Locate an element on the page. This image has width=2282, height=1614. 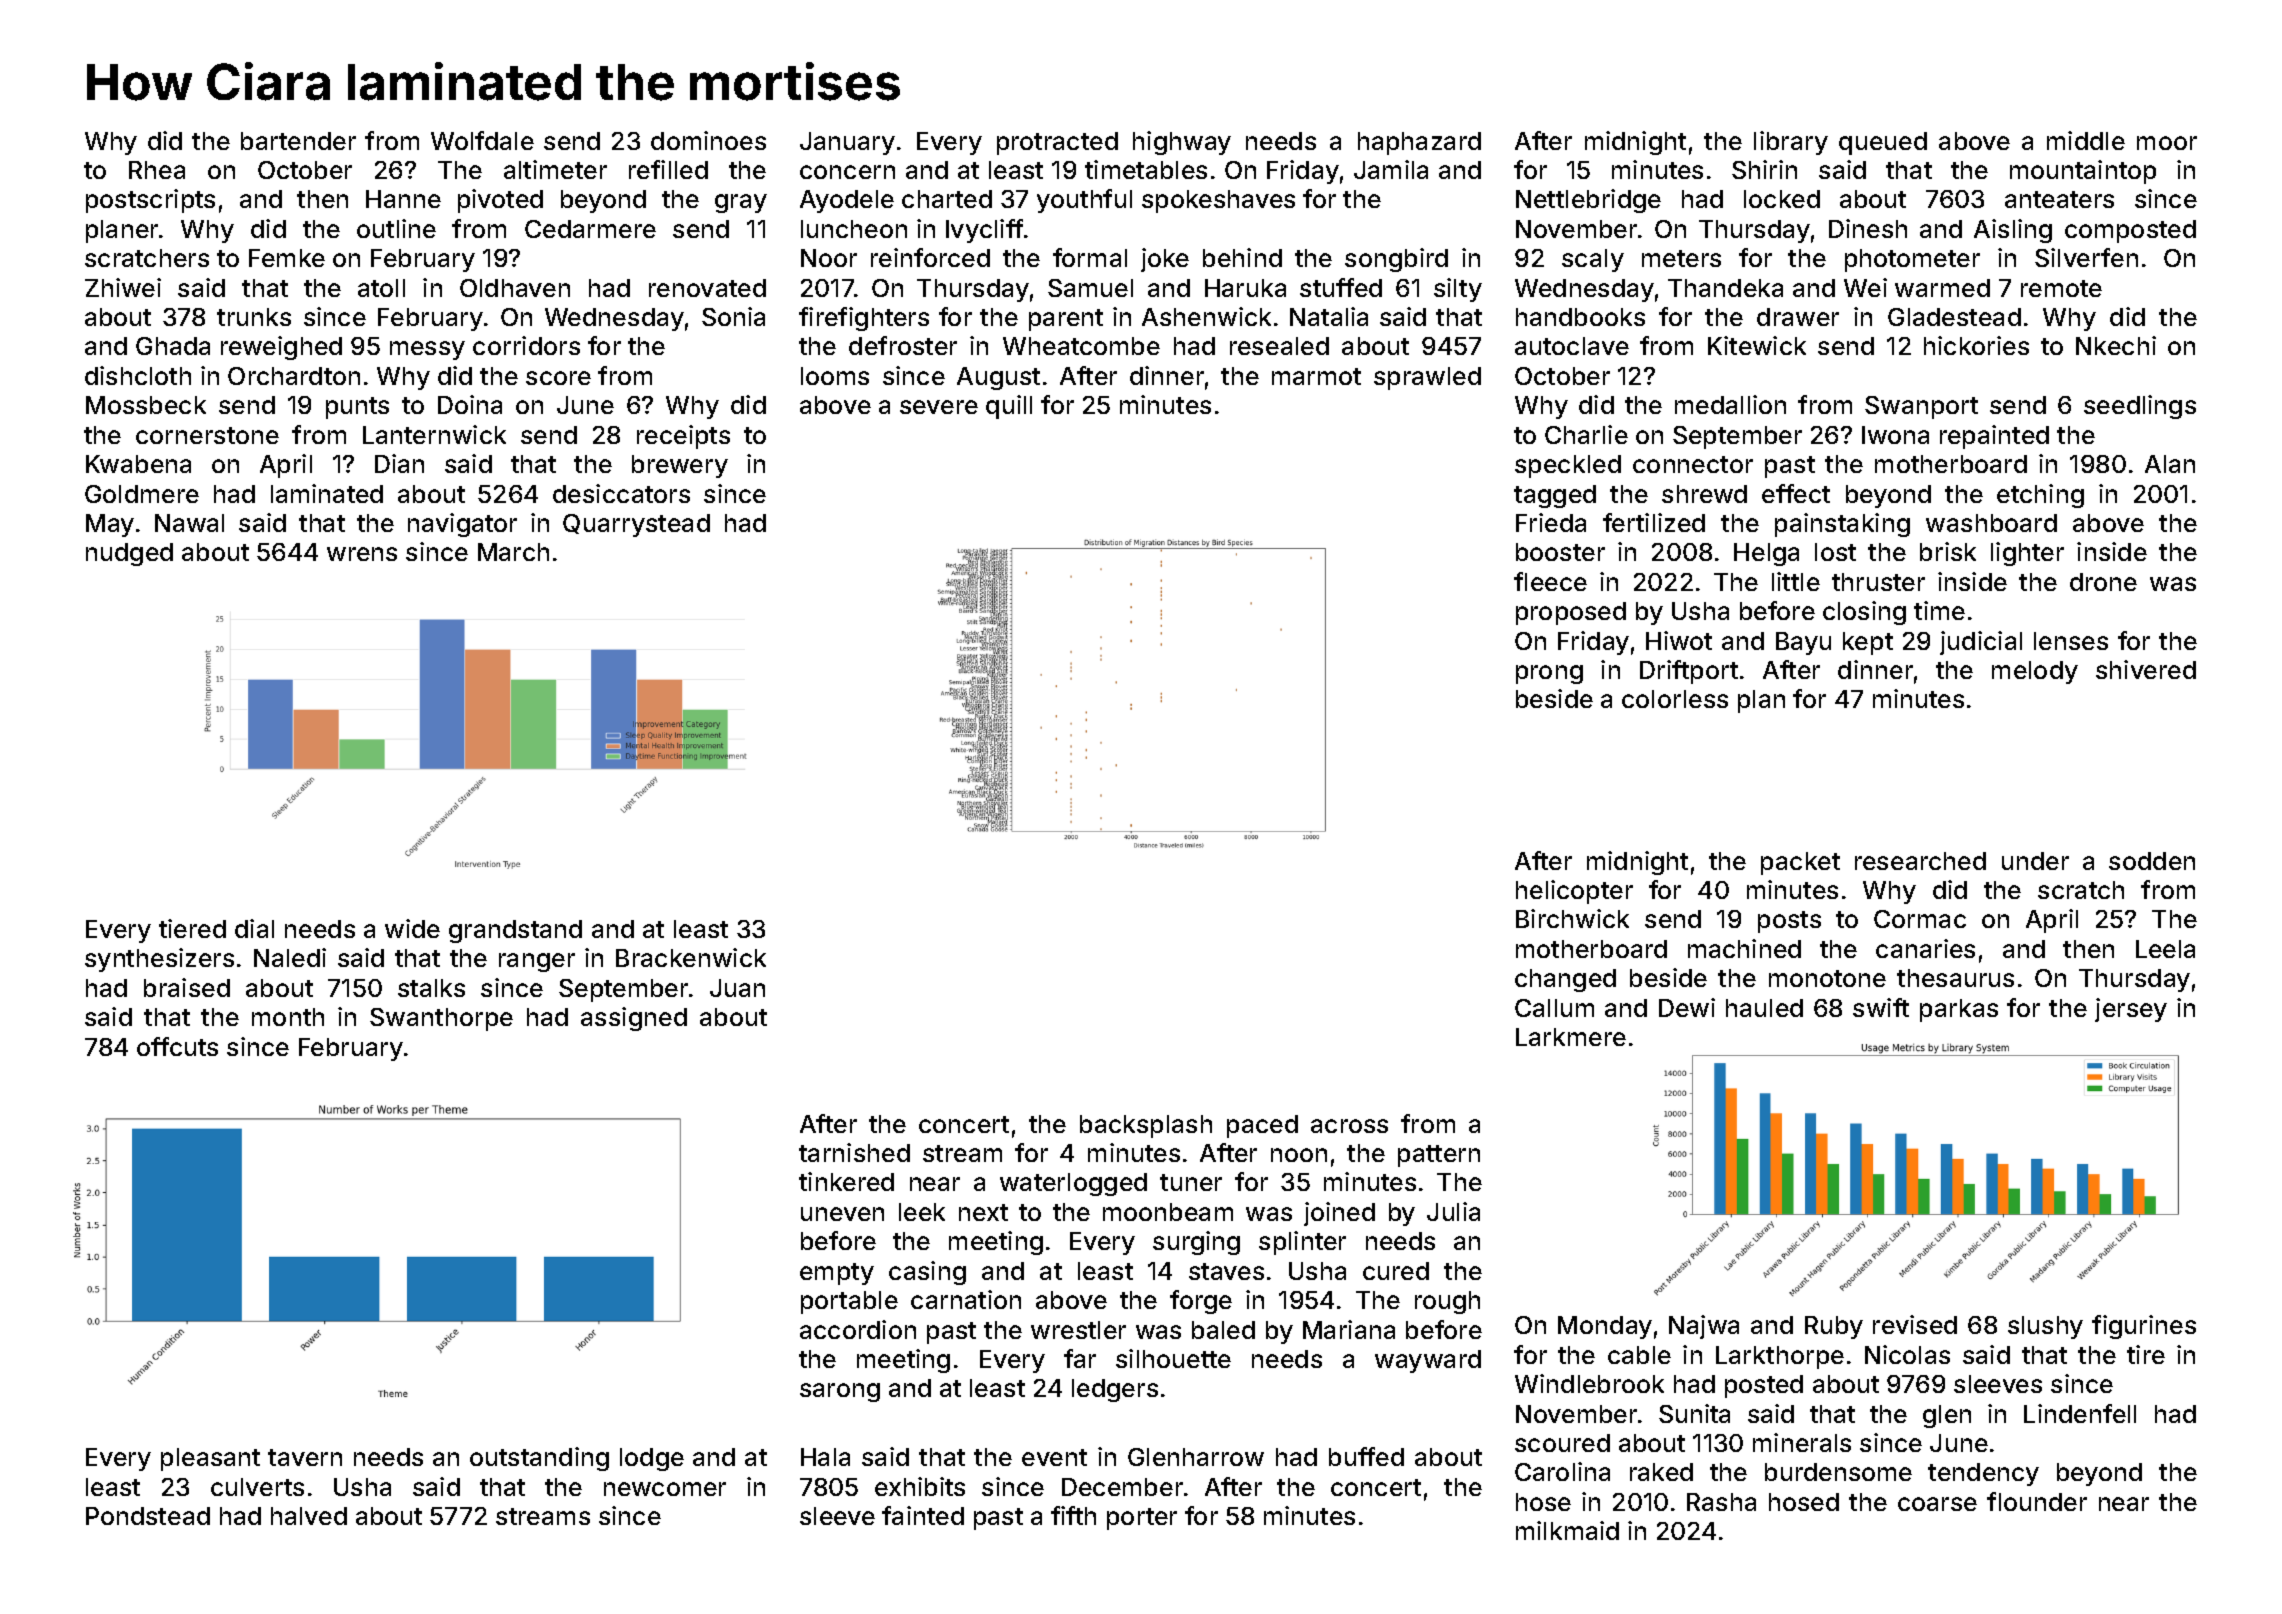
dominoes is located at coordinates (708, 140).
